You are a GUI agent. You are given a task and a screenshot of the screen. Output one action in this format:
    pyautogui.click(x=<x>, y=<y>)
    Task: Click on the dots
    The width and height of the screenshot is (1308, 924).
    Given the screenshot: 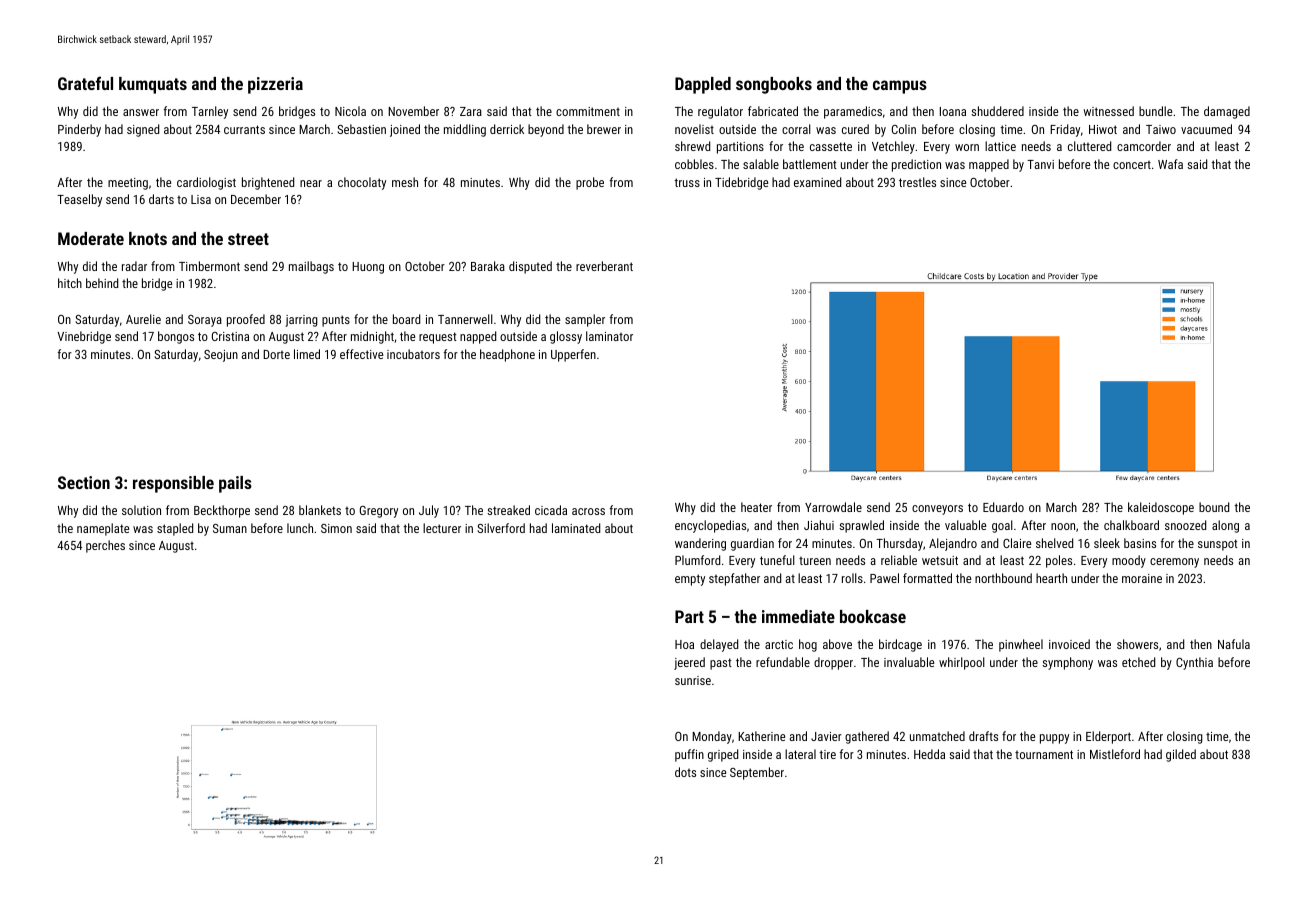 What is the action you would take?
    pyautogui.click(x=685, y=772)
